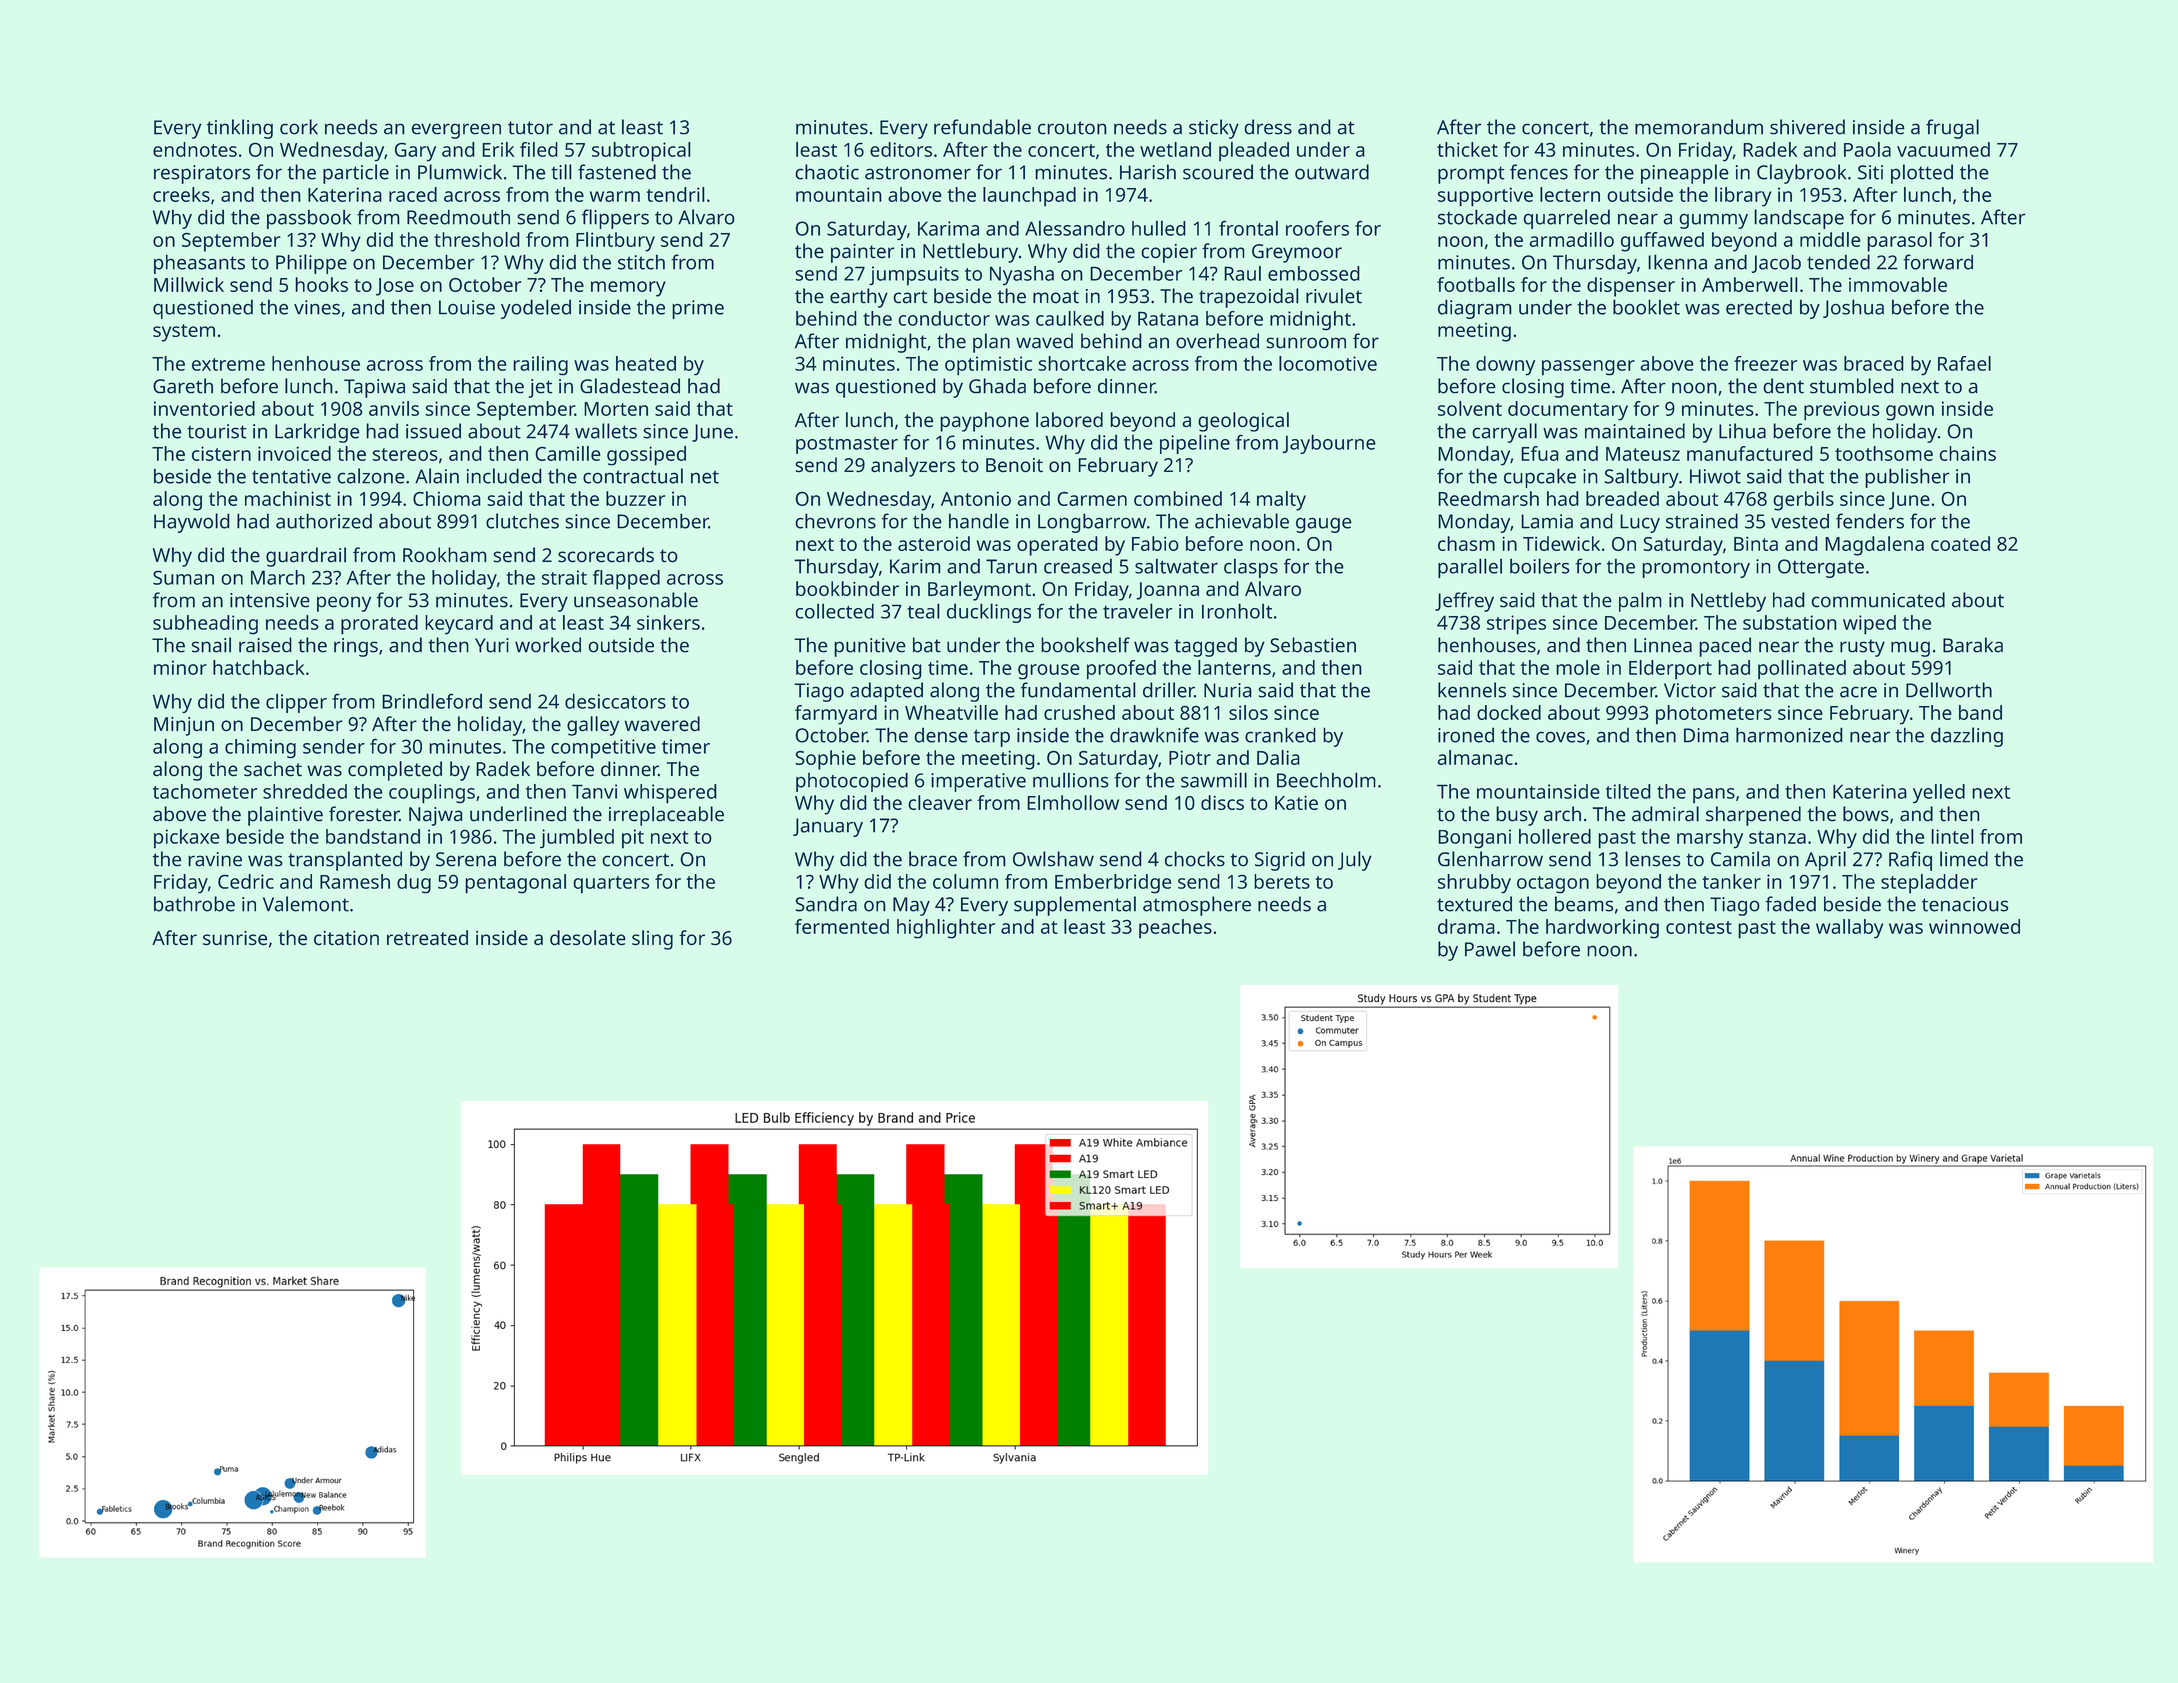 The image size is (2178, 1683). Describe the element at coordinates (1830, 239) in the image. I see `middle` at that location.
